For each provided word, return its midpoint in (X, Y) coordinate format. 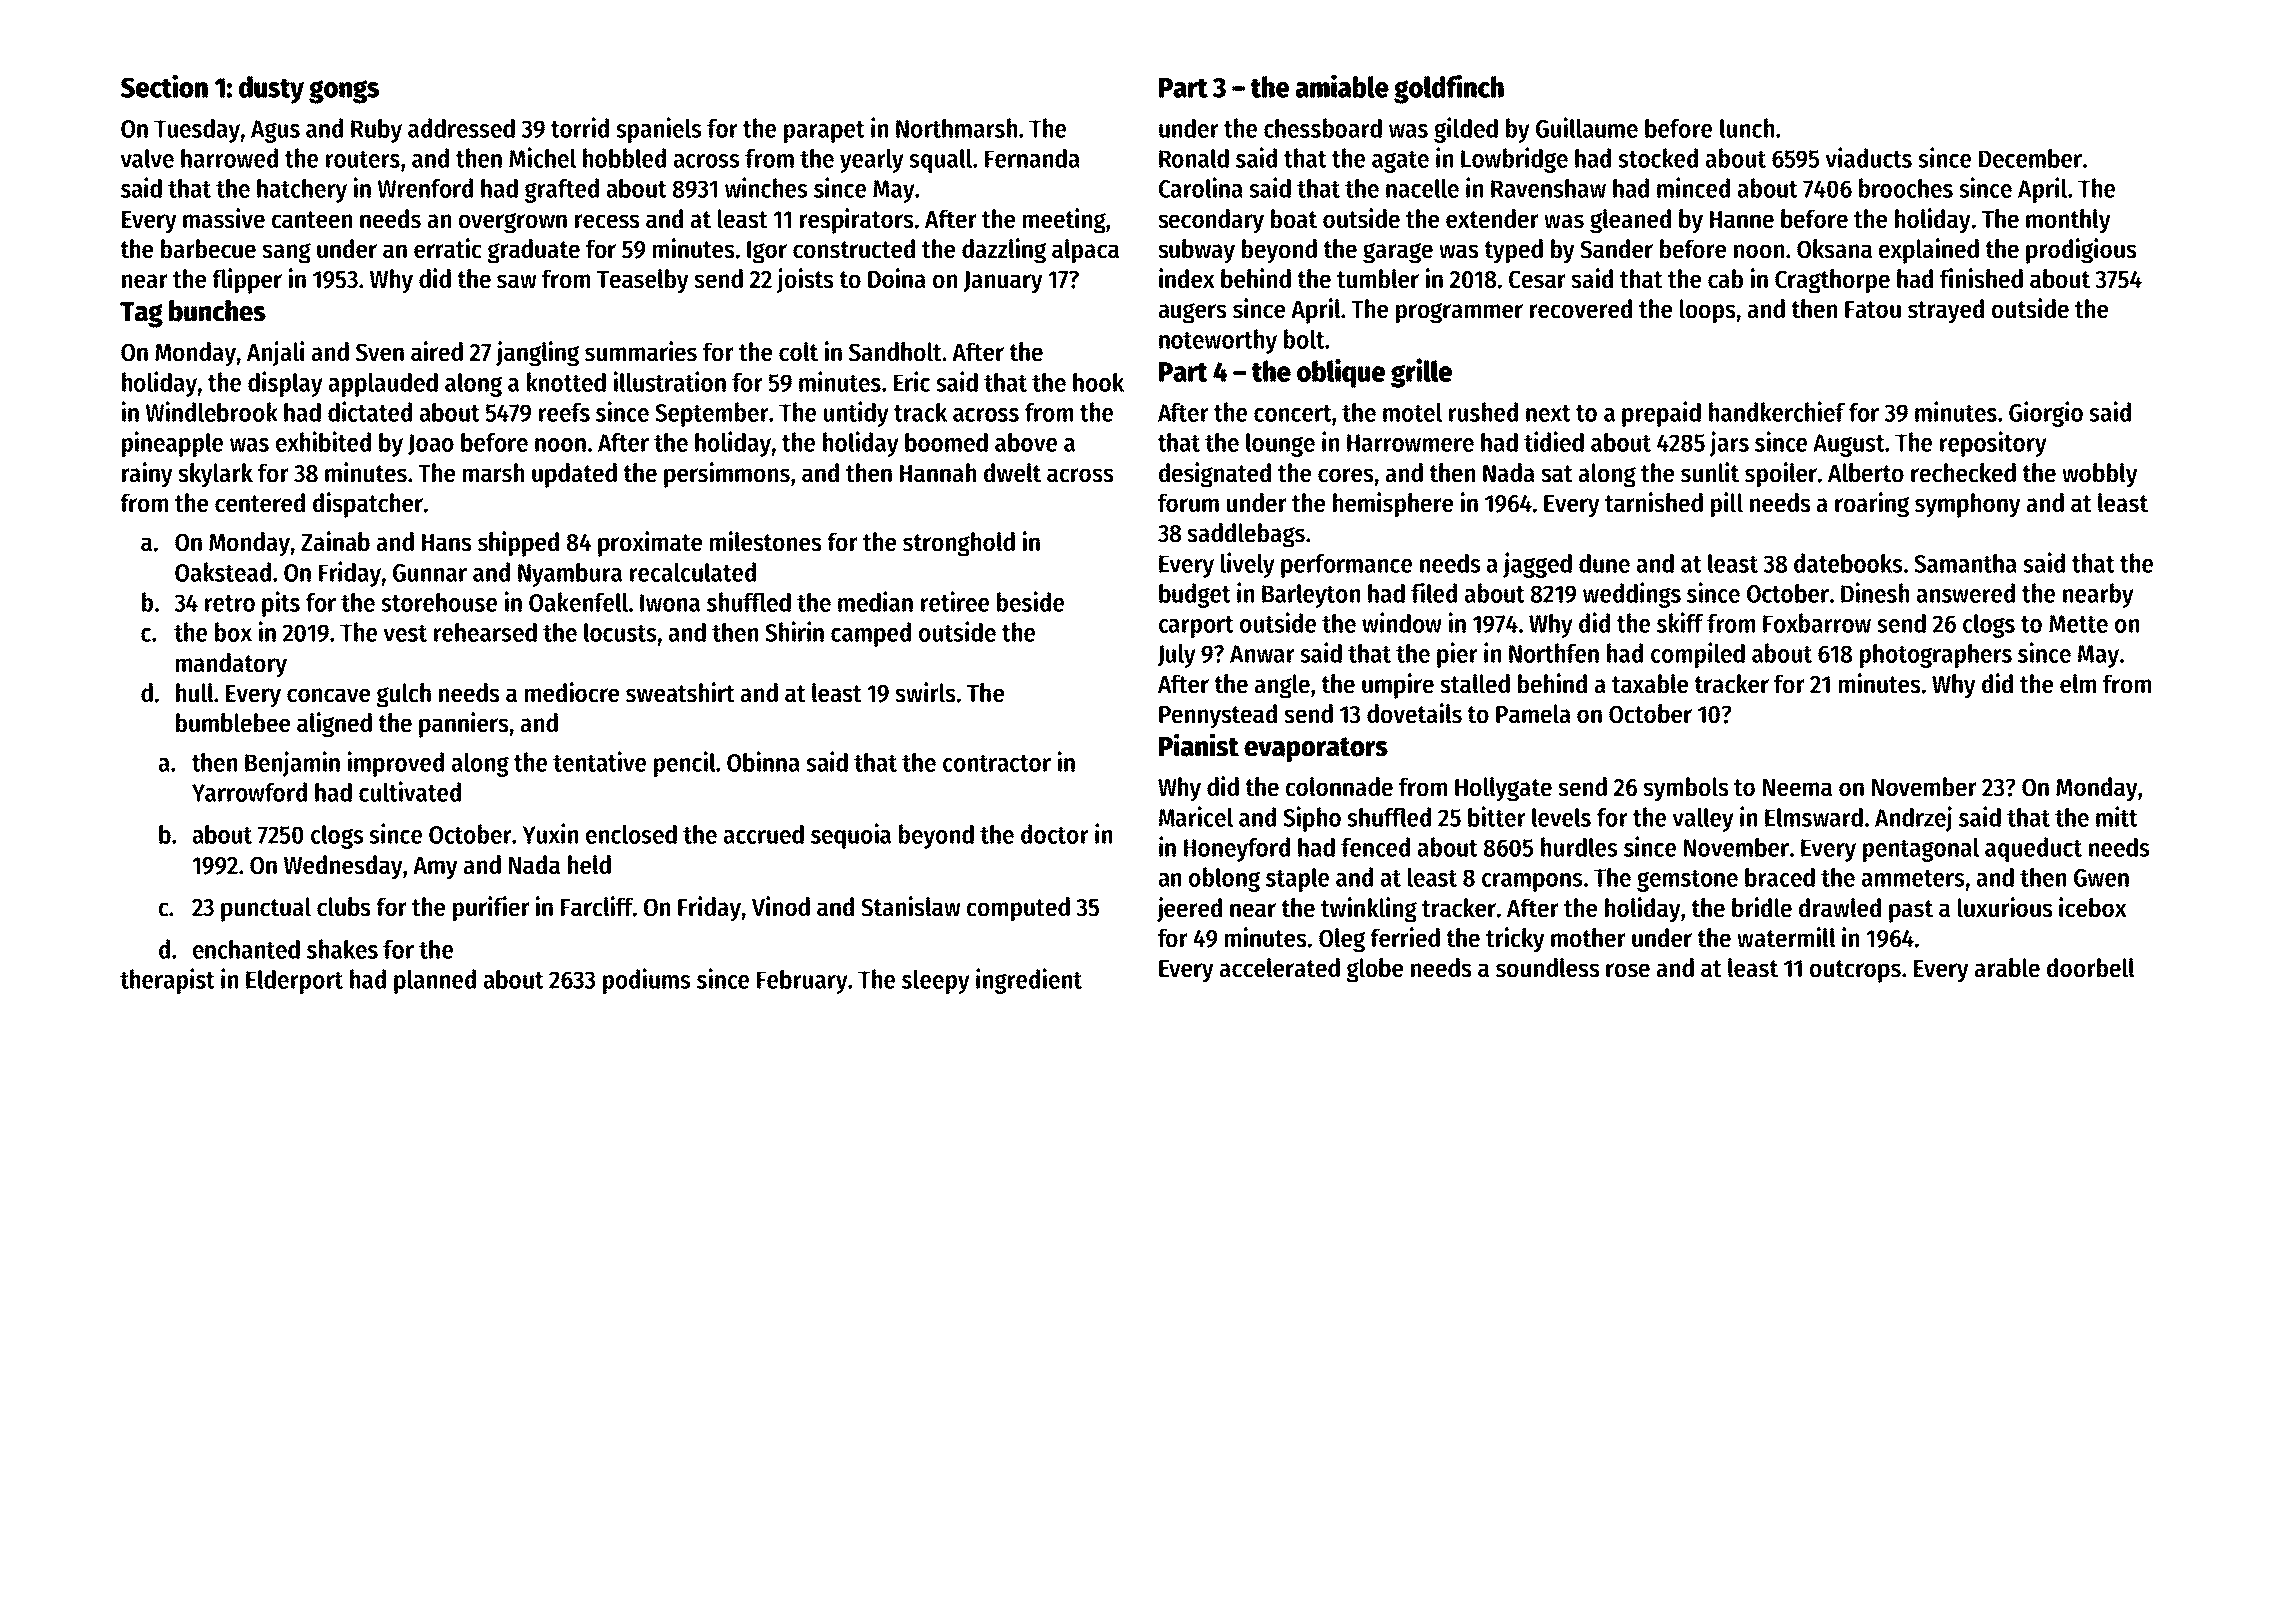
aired (437, 351)
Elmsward (1814, 817)
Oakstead (223, 572)
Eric (912, 381)
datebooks (1848, 563)
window (1402, 622)
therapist (167, 981)
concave (328, 695)
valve (147, 158)
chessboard (1323, 128)
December (2030, 158)
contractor (997, 763)
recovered (1581, 309)
